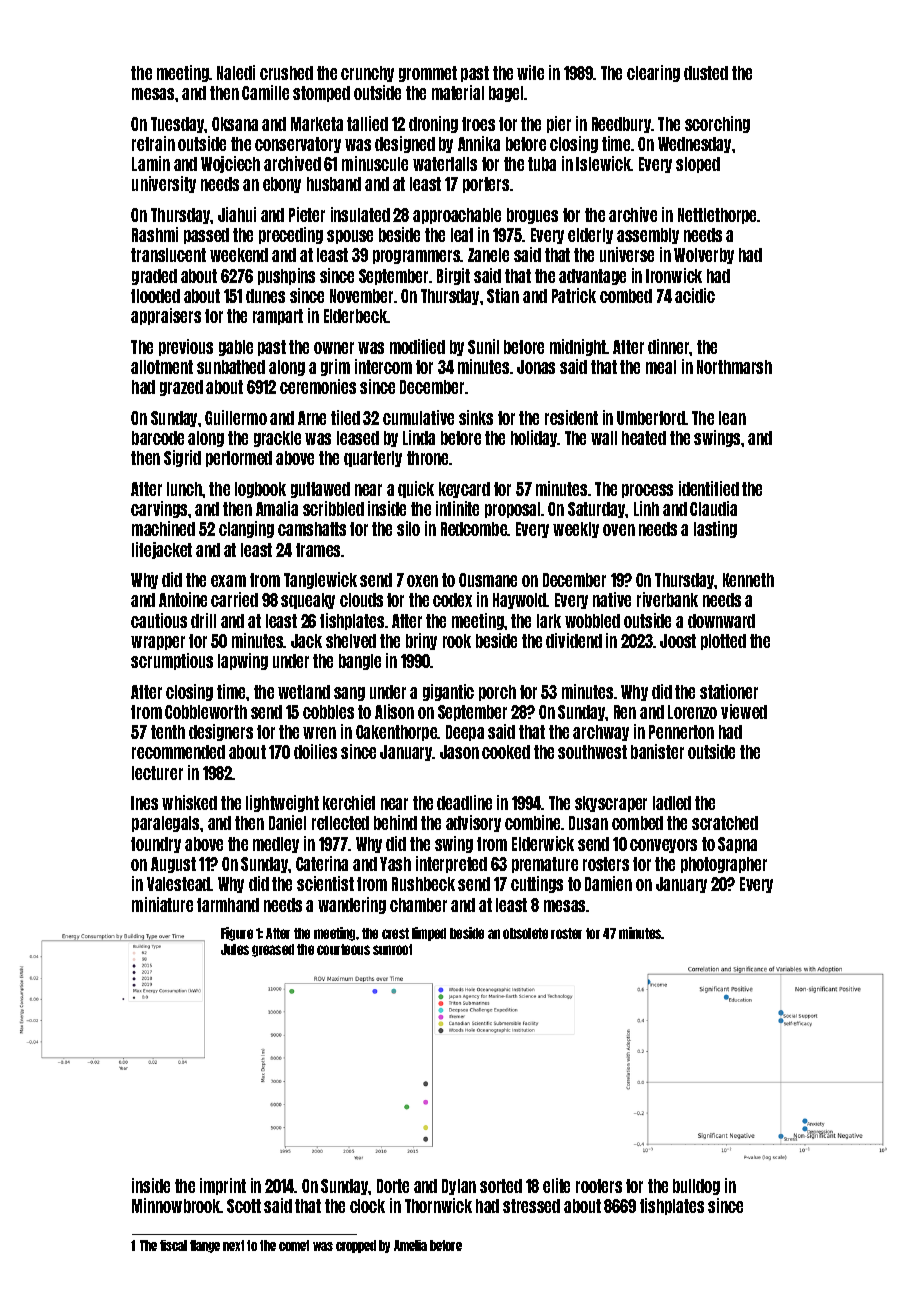 The height and width of the document is (1316, 908). What do you see at coordinates (367, 123) in the document?
I see `tallied` at bounding box center [367, 123].
